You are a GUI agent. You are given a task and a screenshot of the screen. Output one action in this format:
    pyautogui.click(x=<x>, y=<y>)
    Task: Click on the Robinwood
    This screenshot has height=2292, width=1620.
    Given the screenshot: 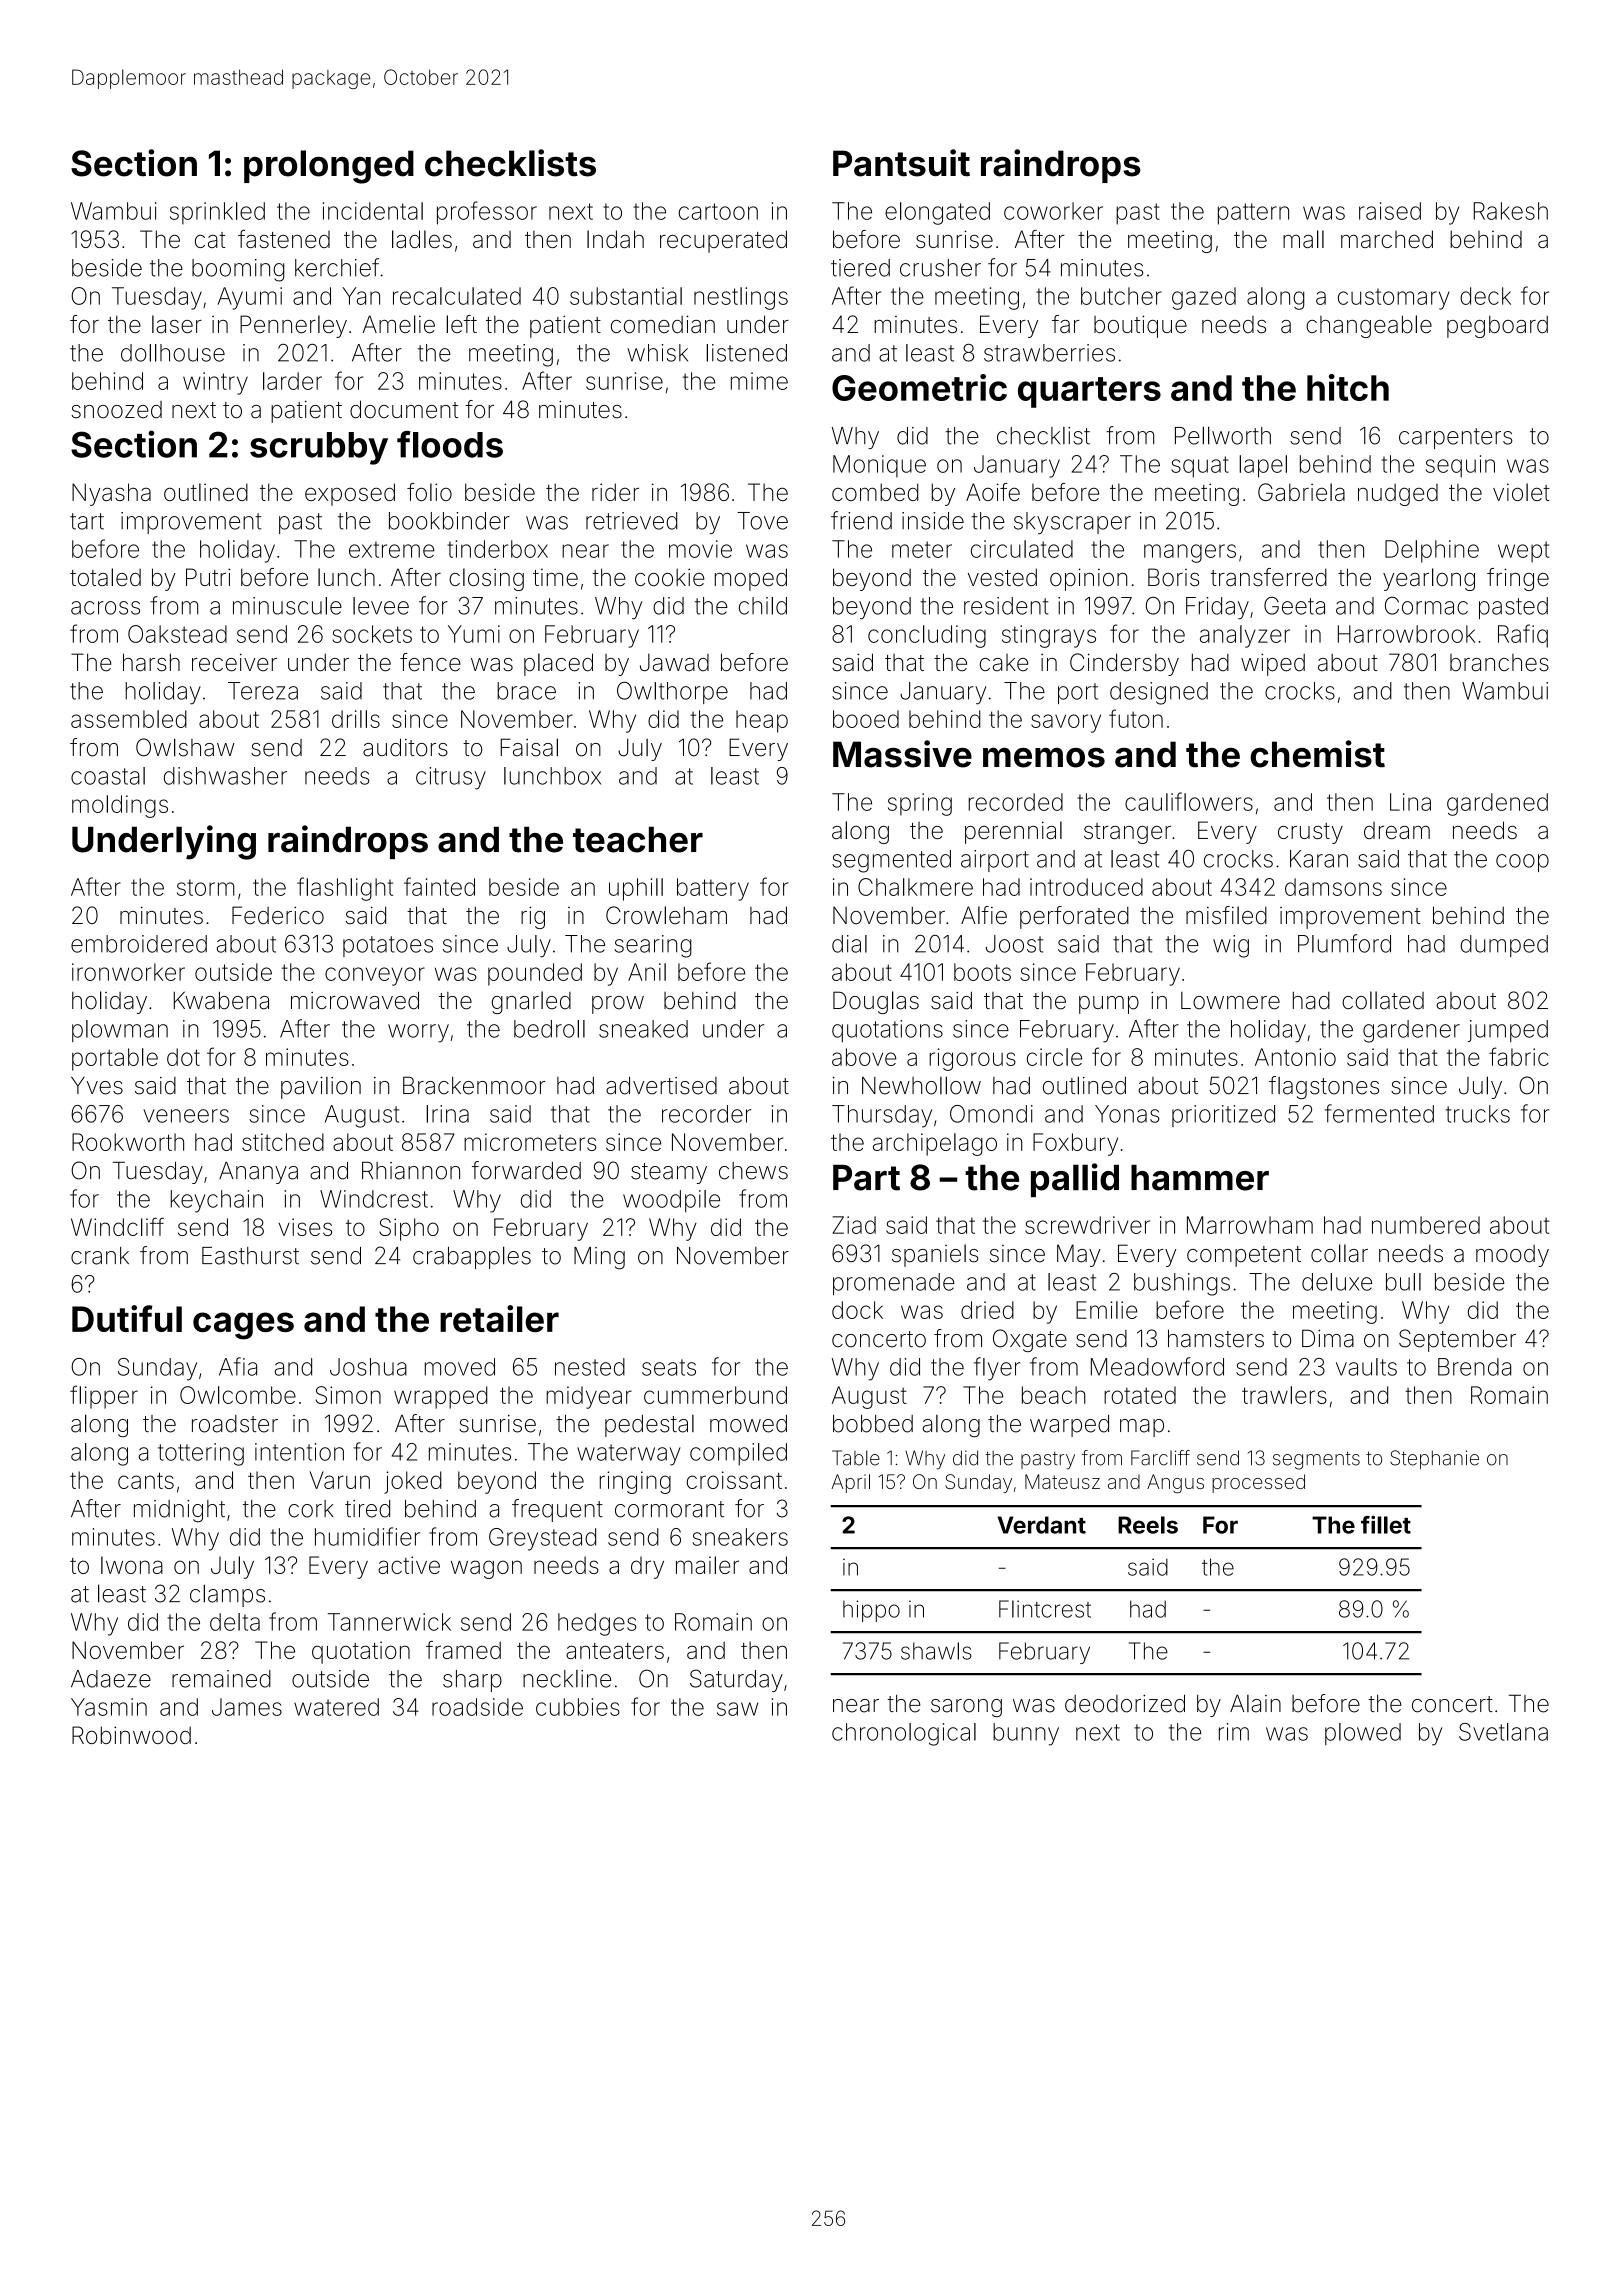 What is the action you would take?
    pyautogui.click(x=131, y=1735)
